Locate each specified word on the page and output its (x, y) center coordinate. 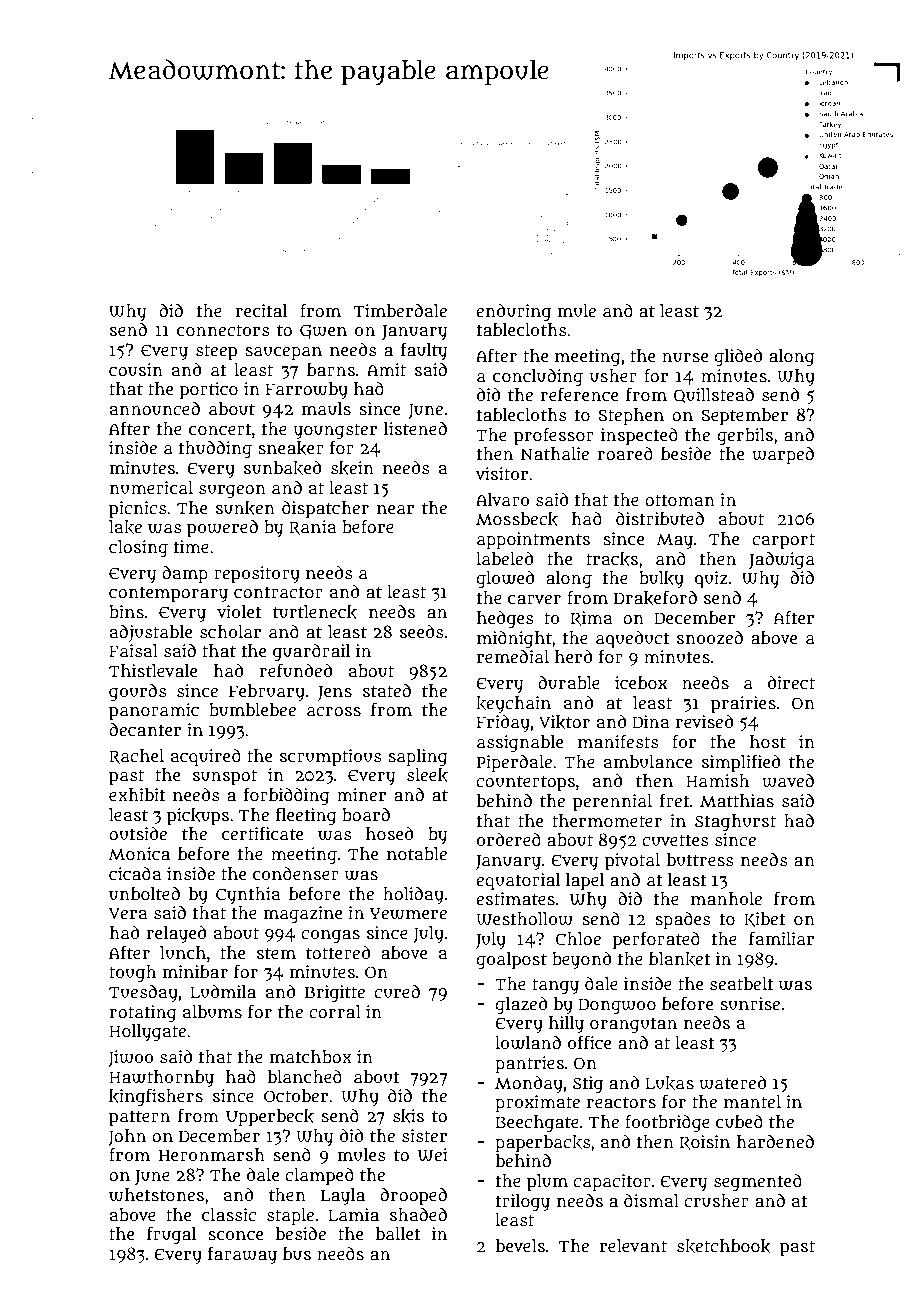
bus (297, 1254)
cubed (739, 1122)
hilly (566, 1025)
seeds (422, 631)
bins (126, 611)
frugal (171, 1236)
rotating (143, 1013)
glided (738, 358)
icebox (641, 682)
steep (216, 353)
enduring (513, 313)
